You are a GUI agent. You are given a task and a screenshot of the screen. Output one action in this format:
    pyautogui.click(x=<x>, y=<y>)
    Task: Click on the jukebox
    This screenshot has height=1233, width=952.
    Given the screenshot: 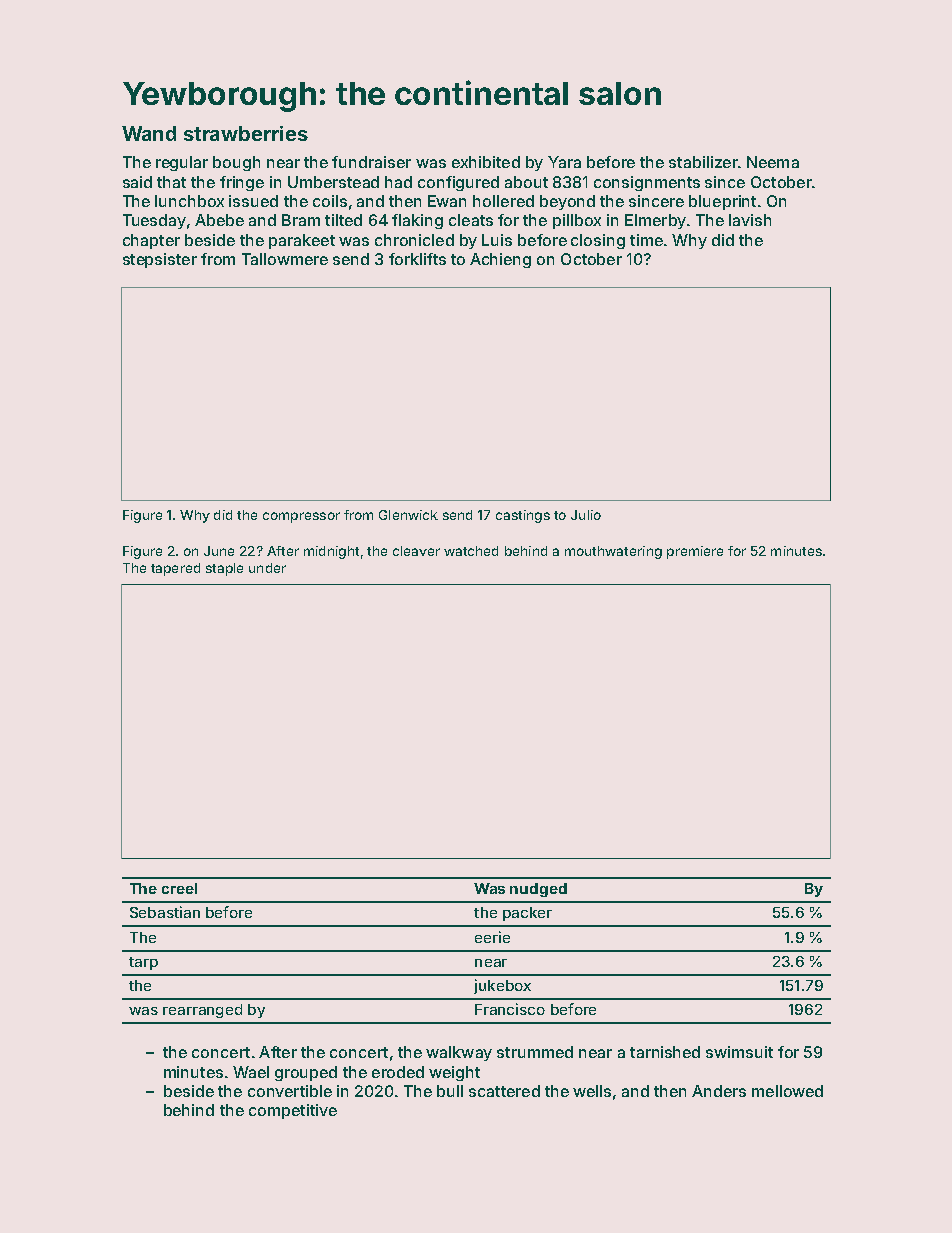 What is the action you would take?
    pyautogui.click(x=502, y=986)
